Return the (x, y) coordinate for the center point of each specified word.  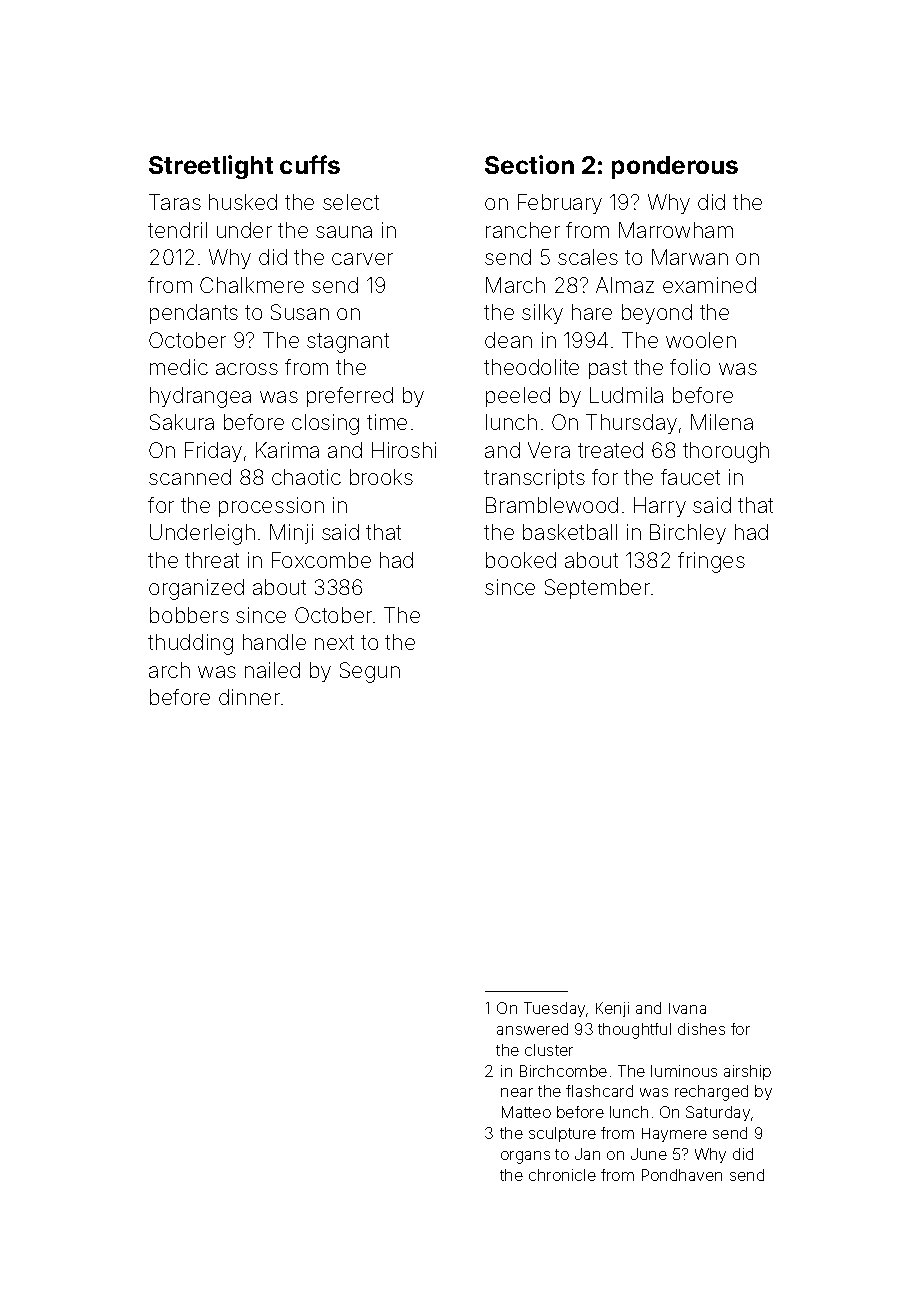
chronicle (562, 1175)
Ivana (687, 1008)
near (517, 1092)
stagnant (348, 343)
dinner (249, 697)
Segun (370, 672)
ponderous (675, 167)
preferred (350, 397)
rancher (523, 230)
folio (690, 367)
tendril (177, 230)
